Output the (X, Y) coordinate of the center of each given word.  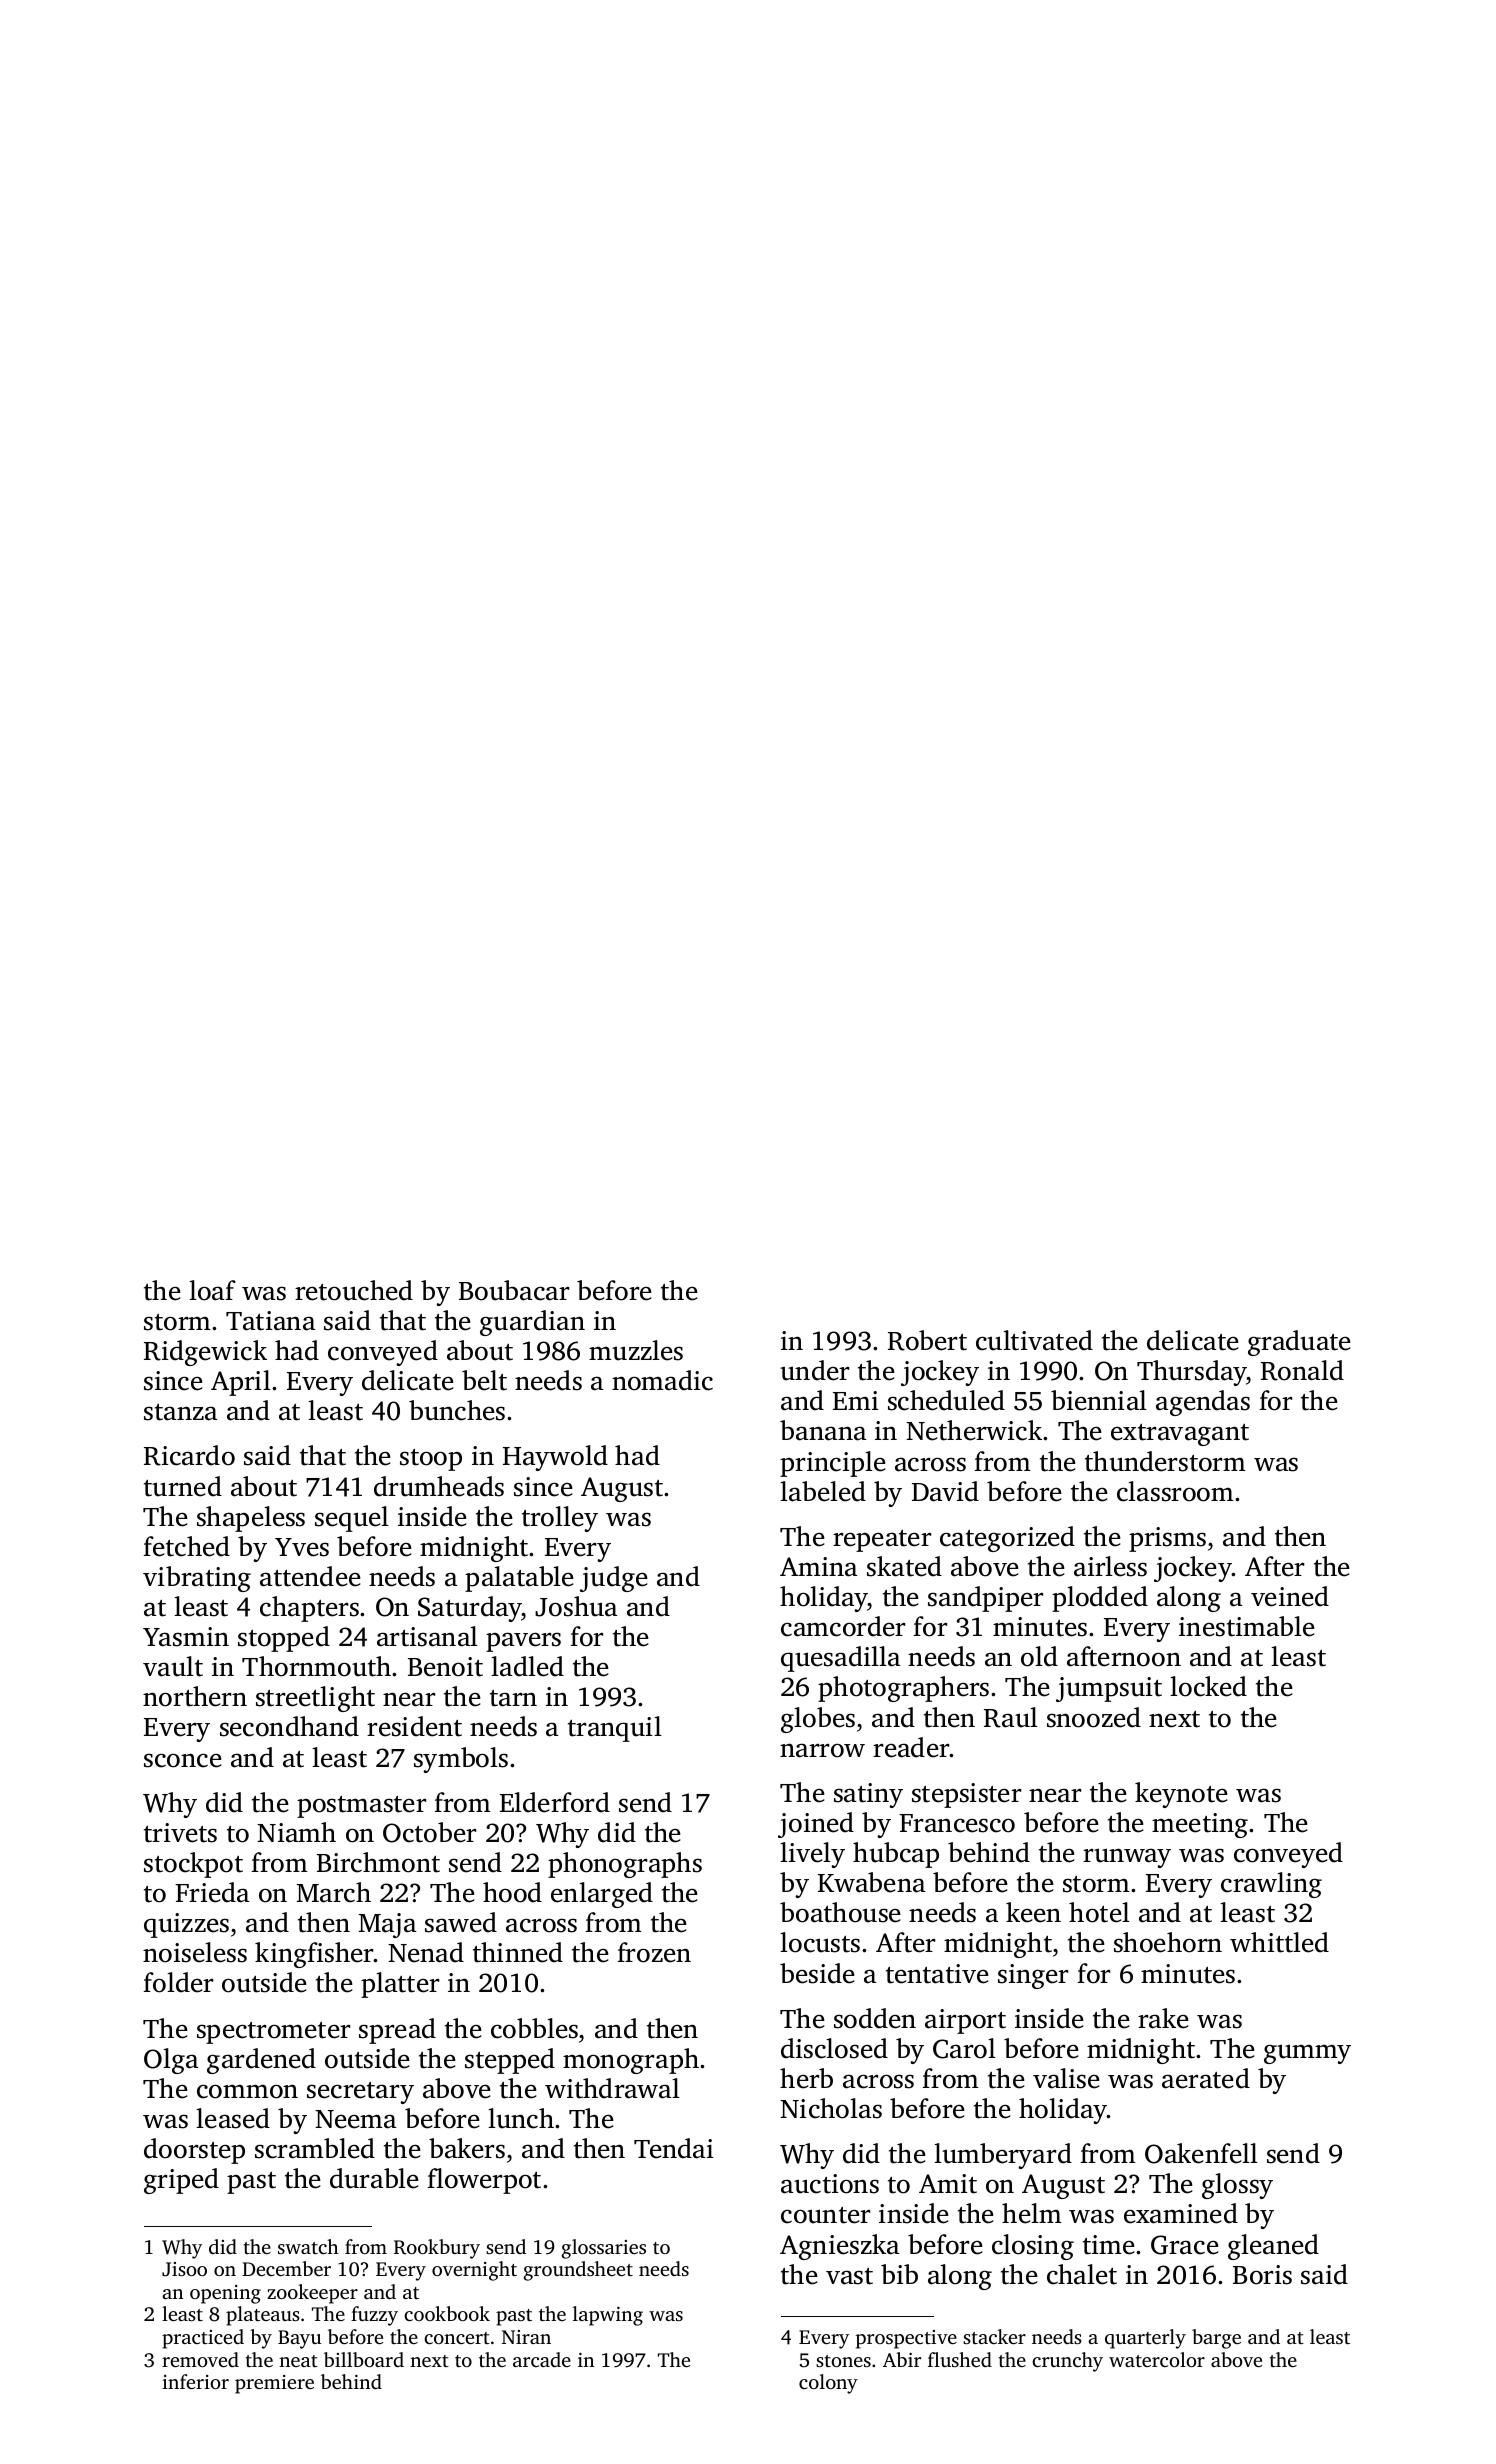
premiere (274, 2384)
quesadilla (840, 1659)
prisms (1167, 1539)
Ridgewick (205, 1353)
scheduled (946, 1400)
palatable (519, 1579)
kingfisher (314, 1955)
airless (1110, 1566)
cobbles (534, 2028)
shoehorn (1168, 1942)
